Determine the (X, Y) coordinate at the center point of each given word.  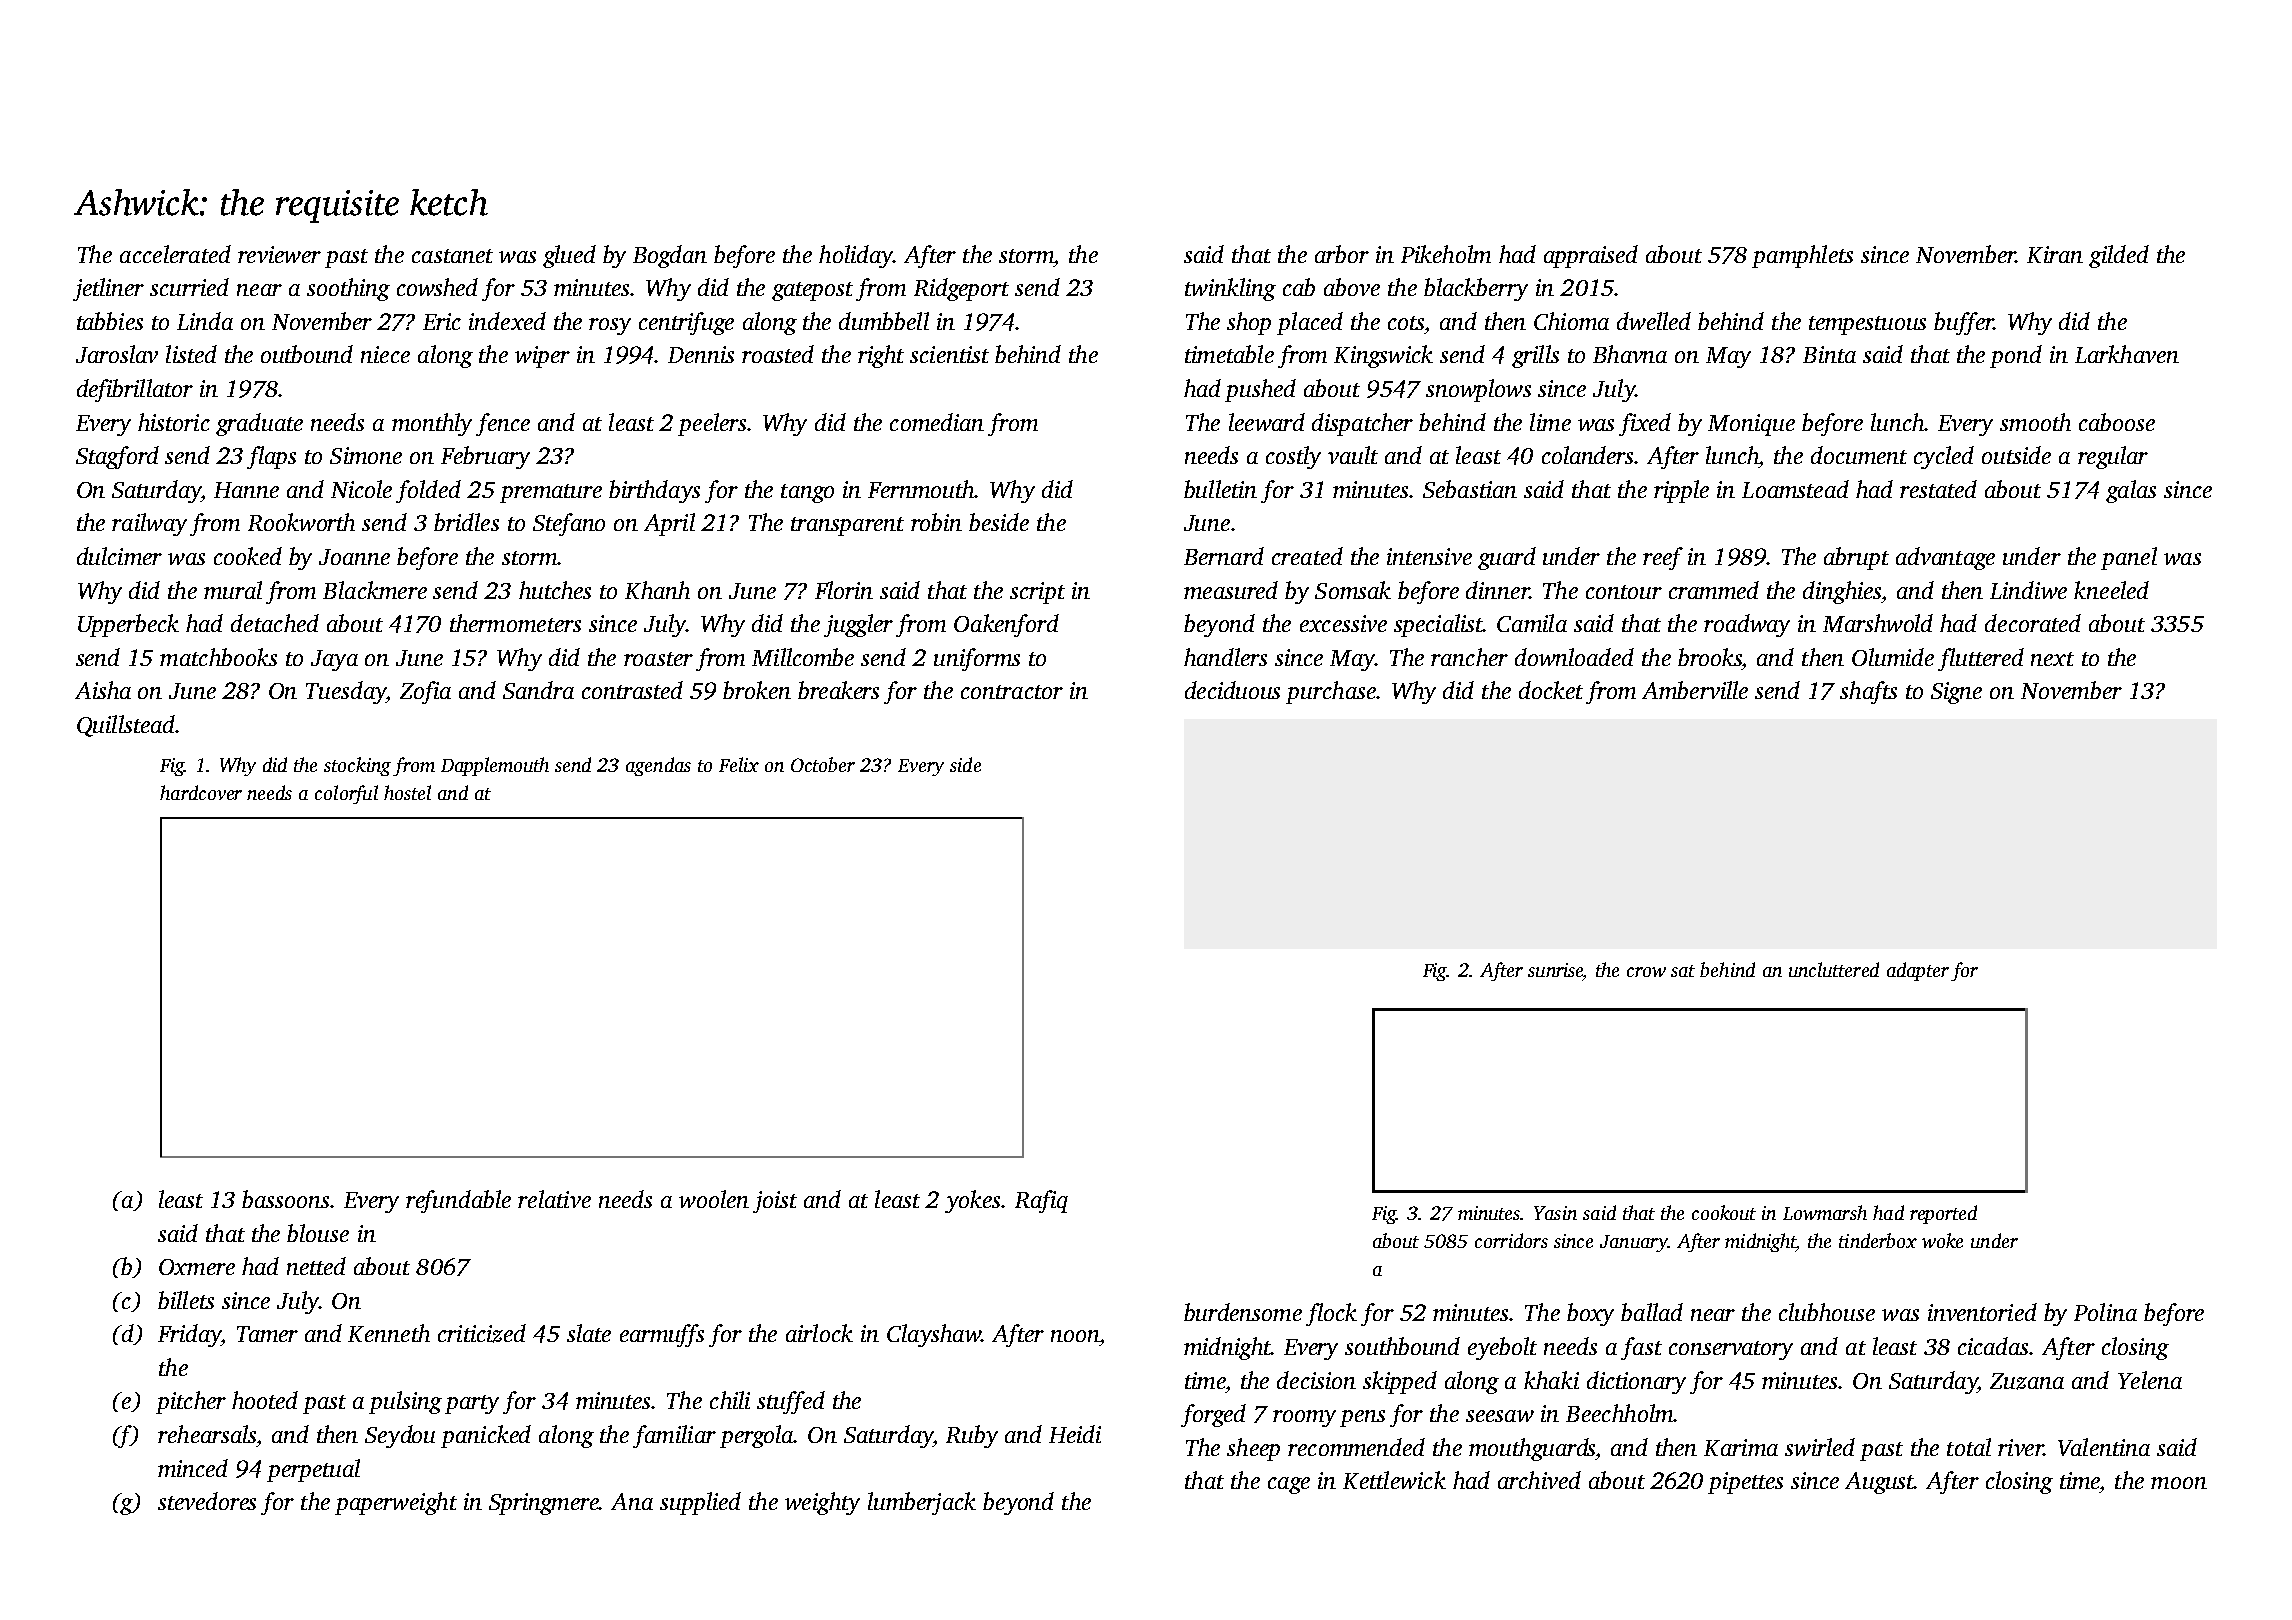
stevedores (207, 1501)
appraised (1591, 256)
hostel (407, 792)
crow (1646, 972)
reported (1943, 1214)
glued (569, 256)
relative (554, 1199)
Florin (844, 590)
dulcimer (119, 556)
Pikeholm (1446, 254)
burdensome (1243, 1312)
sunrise (1556, 970)
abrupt (1856, 558)
